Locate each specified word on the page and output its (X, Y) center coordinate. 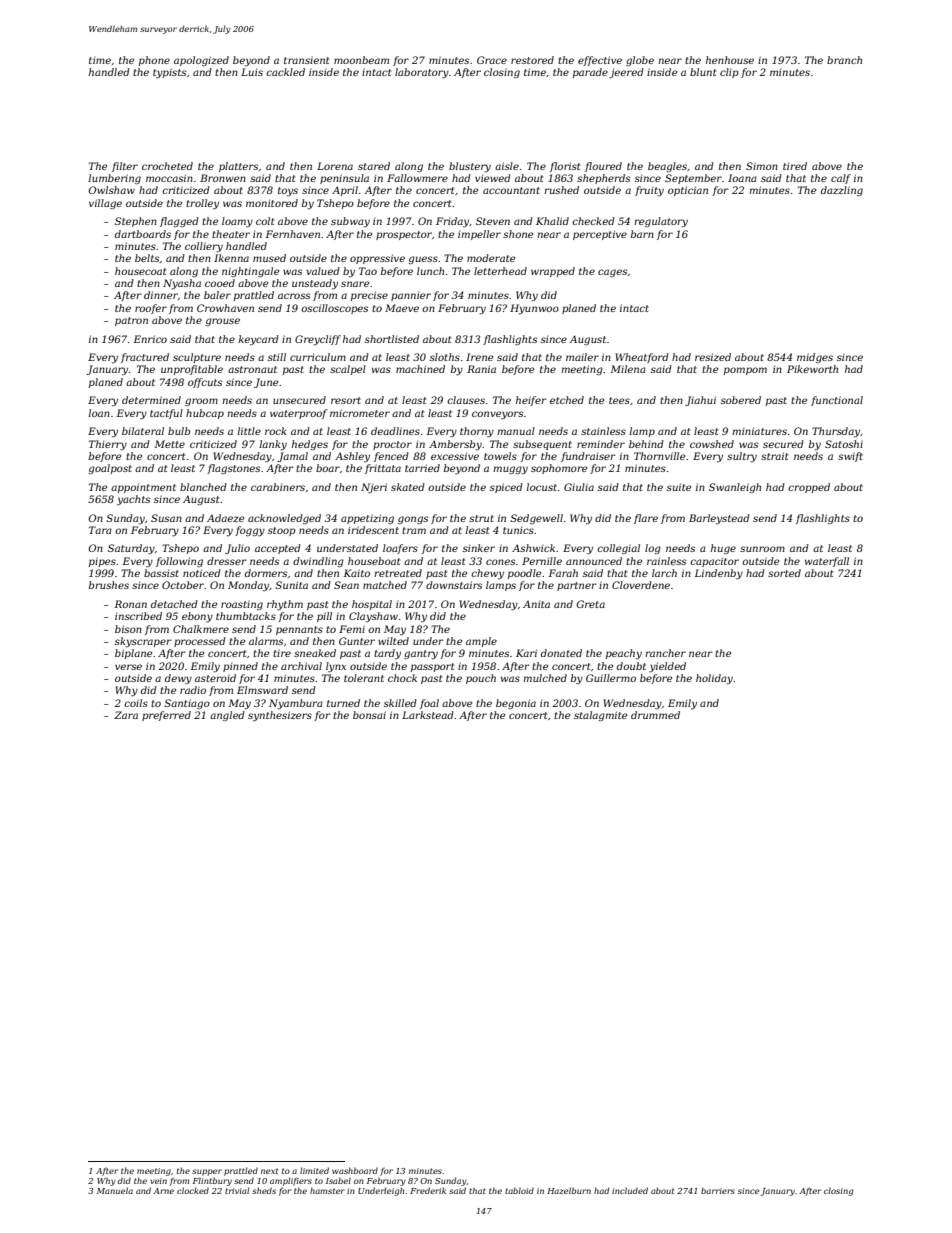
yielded (667, 667)
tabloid (519, 1190)
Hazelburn (569, 1190)
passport (432, 667)
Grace (492, 60)
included (630, 1190)
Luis (252, 72)
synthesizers (280, 716)
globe (640, 61)
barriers (718, 1190)
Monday (248, 586)
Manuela (115, 1190)
